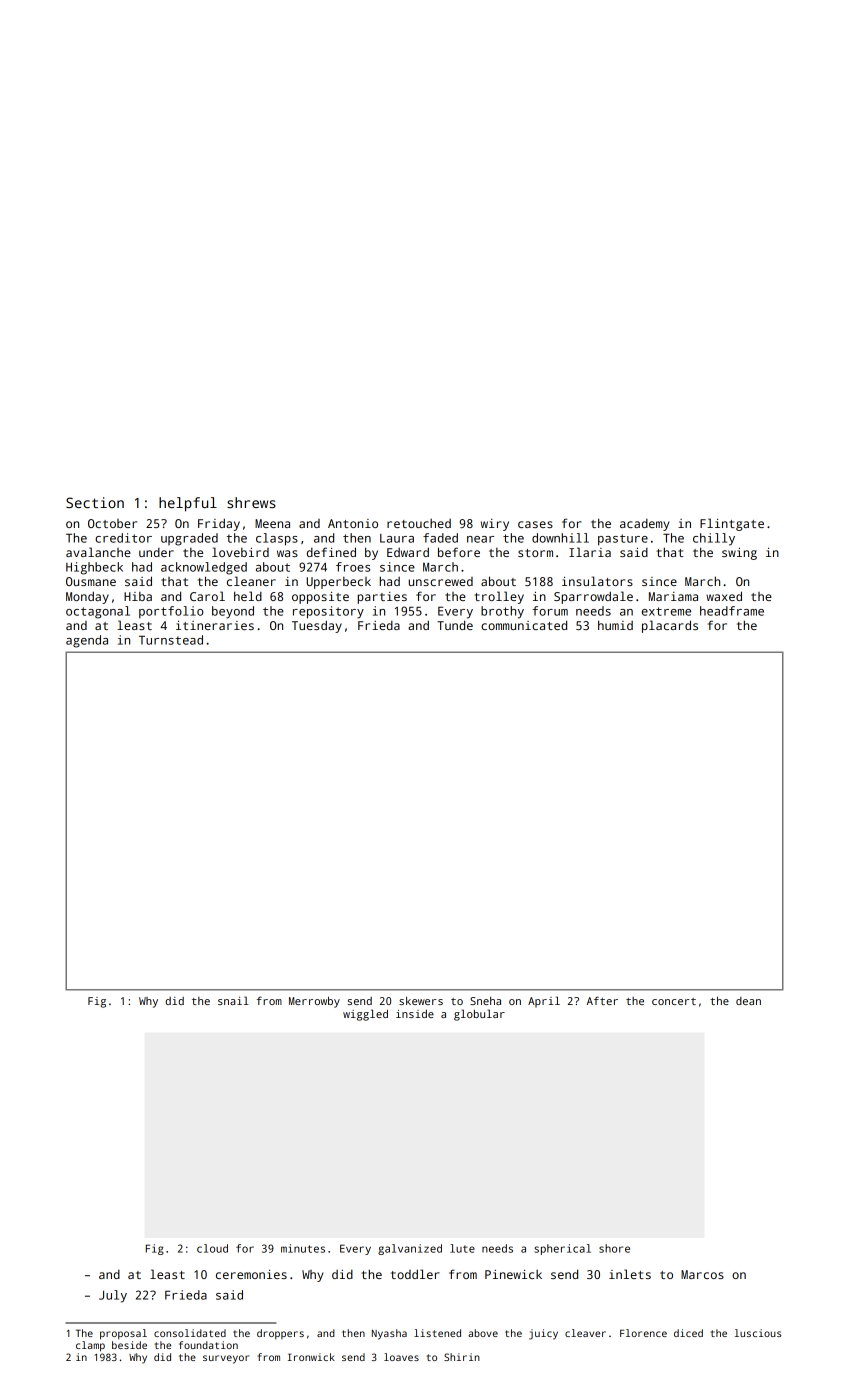 Image resolution: width=849 pixels, height=1400 pixels. Describe the element at coordinates (233, 1000) in the screenshot. I see `snail` at that location.
